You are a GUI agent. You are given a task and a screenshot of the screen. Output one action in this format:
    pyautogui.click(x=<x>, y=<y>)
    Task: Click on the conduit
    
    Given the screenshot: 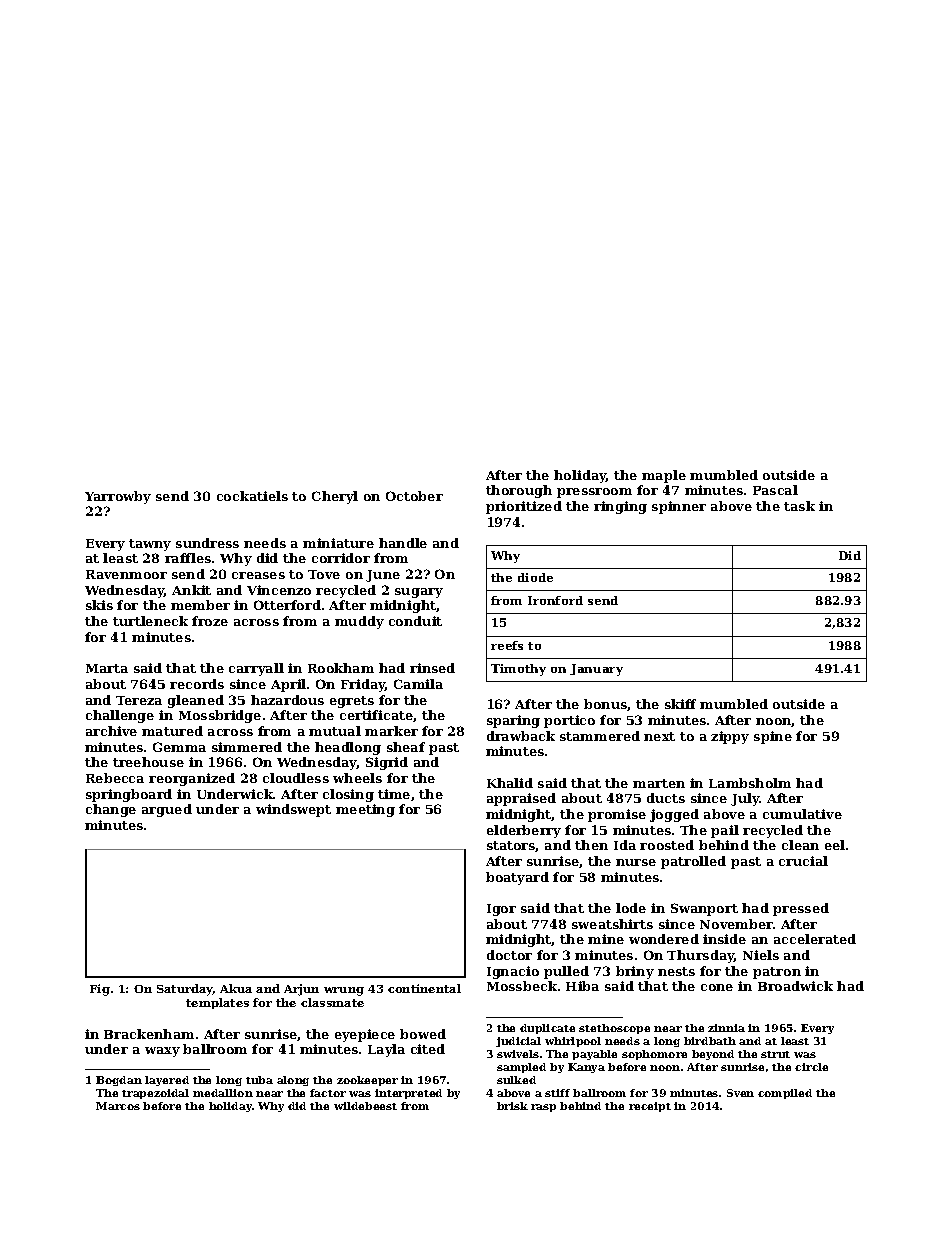 What is the action you would take?
    pyautogui.click(x=415, y=621)
